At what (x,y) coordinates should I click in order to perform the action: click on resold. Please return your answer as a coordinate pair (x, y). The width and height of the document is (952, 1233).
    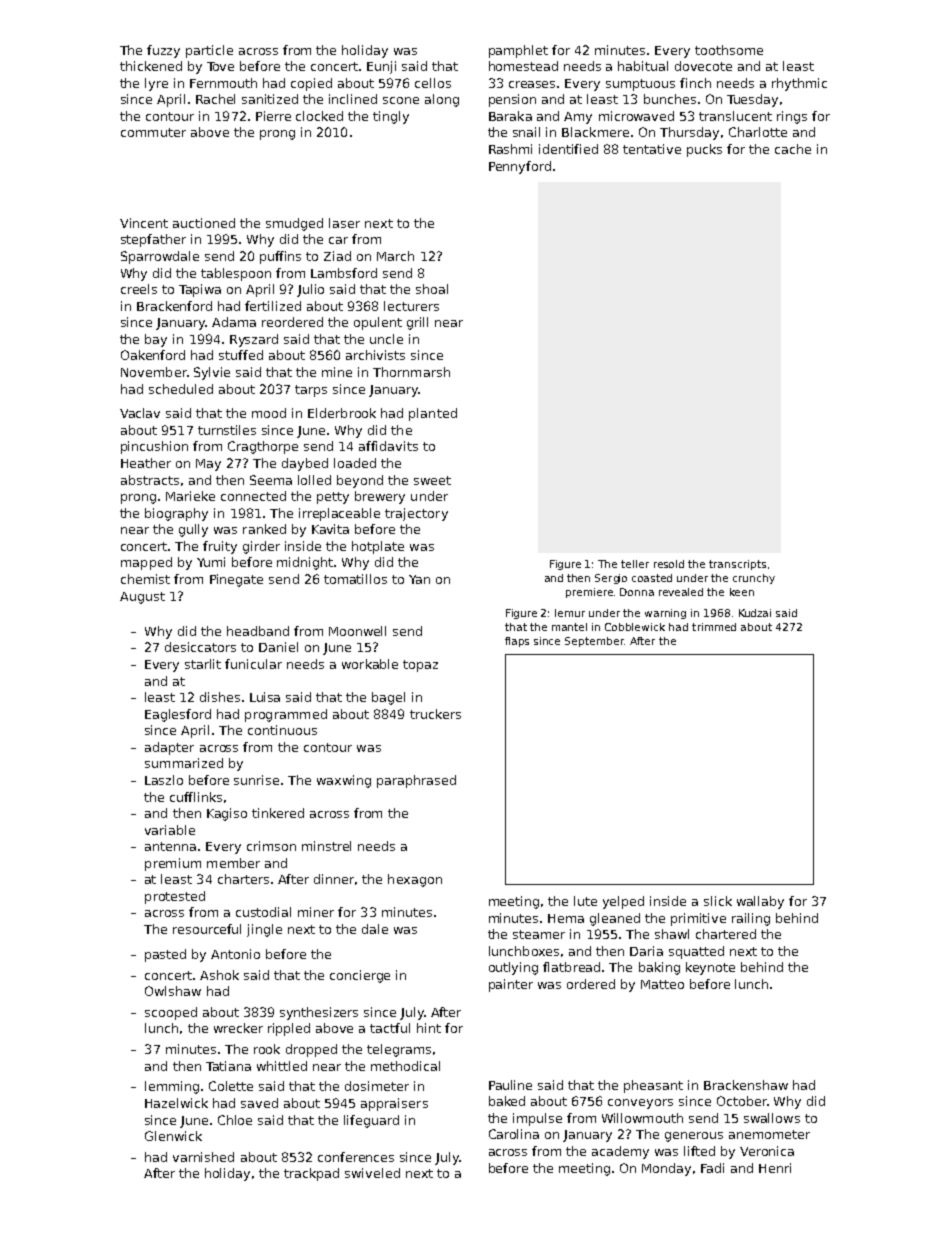
    Looking at the image, I should click on (669, 564).
